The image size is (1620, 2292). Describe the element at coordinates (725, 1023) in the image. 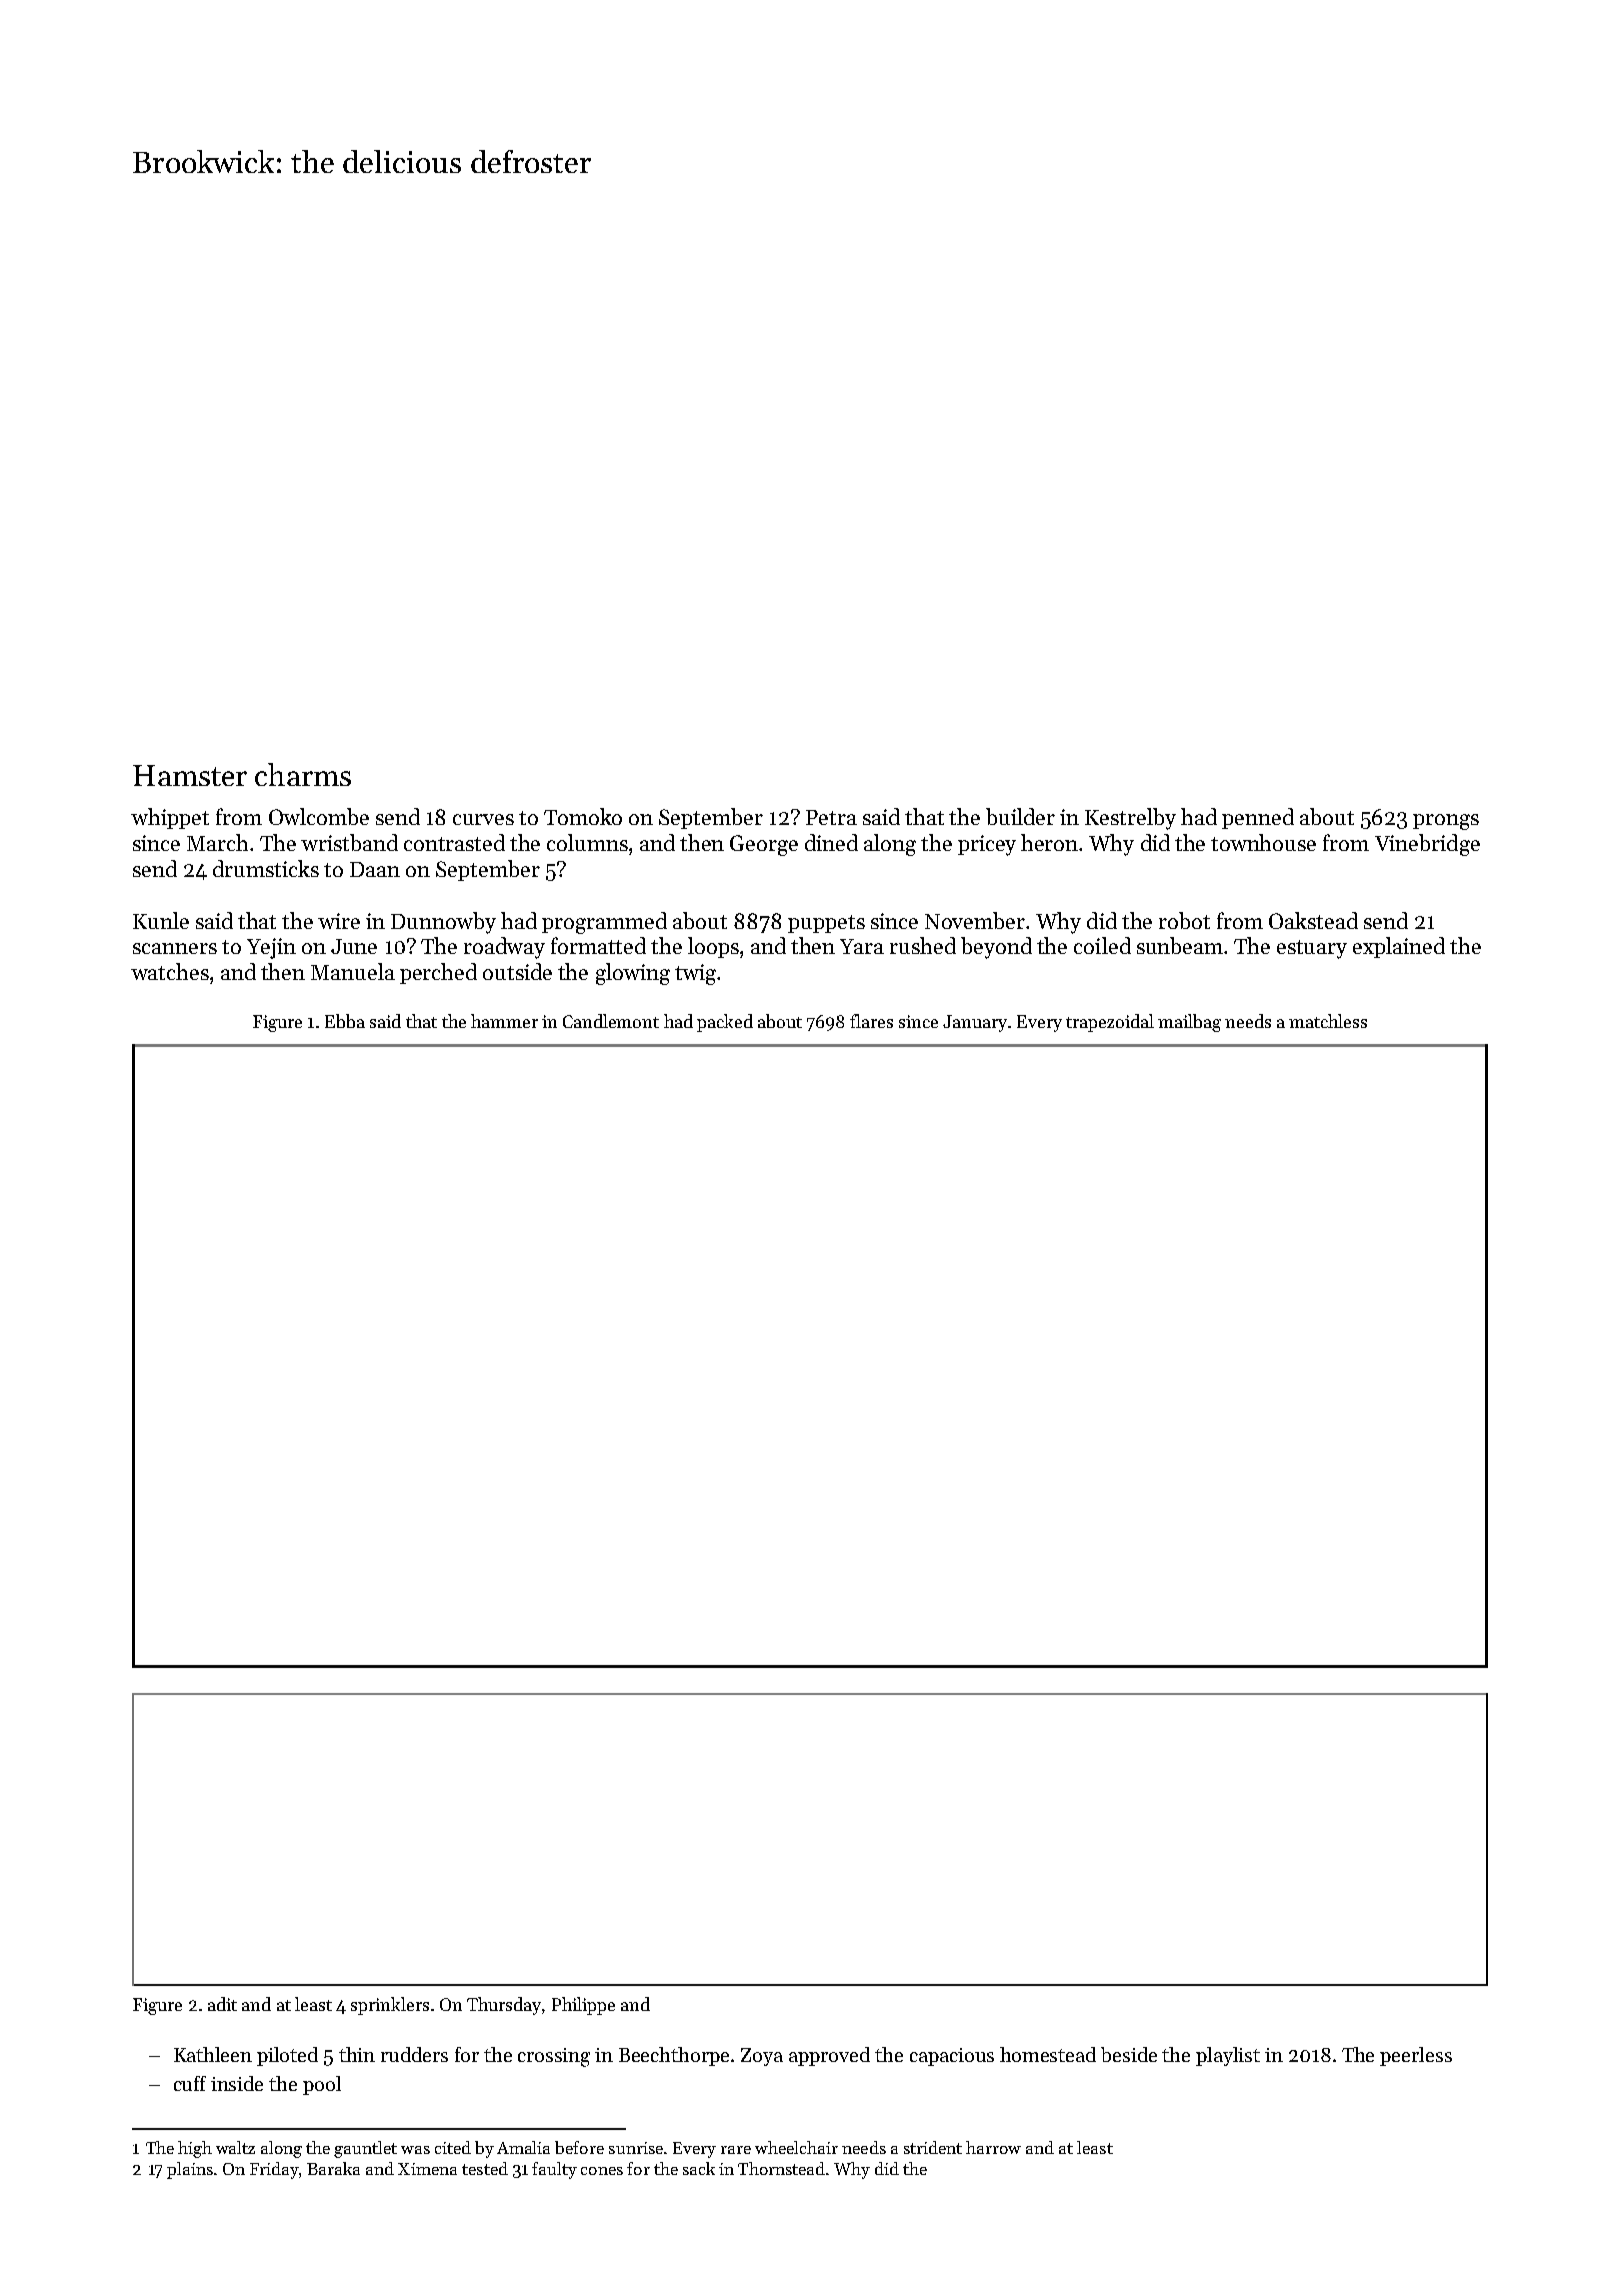

I see `packed` at that location.
